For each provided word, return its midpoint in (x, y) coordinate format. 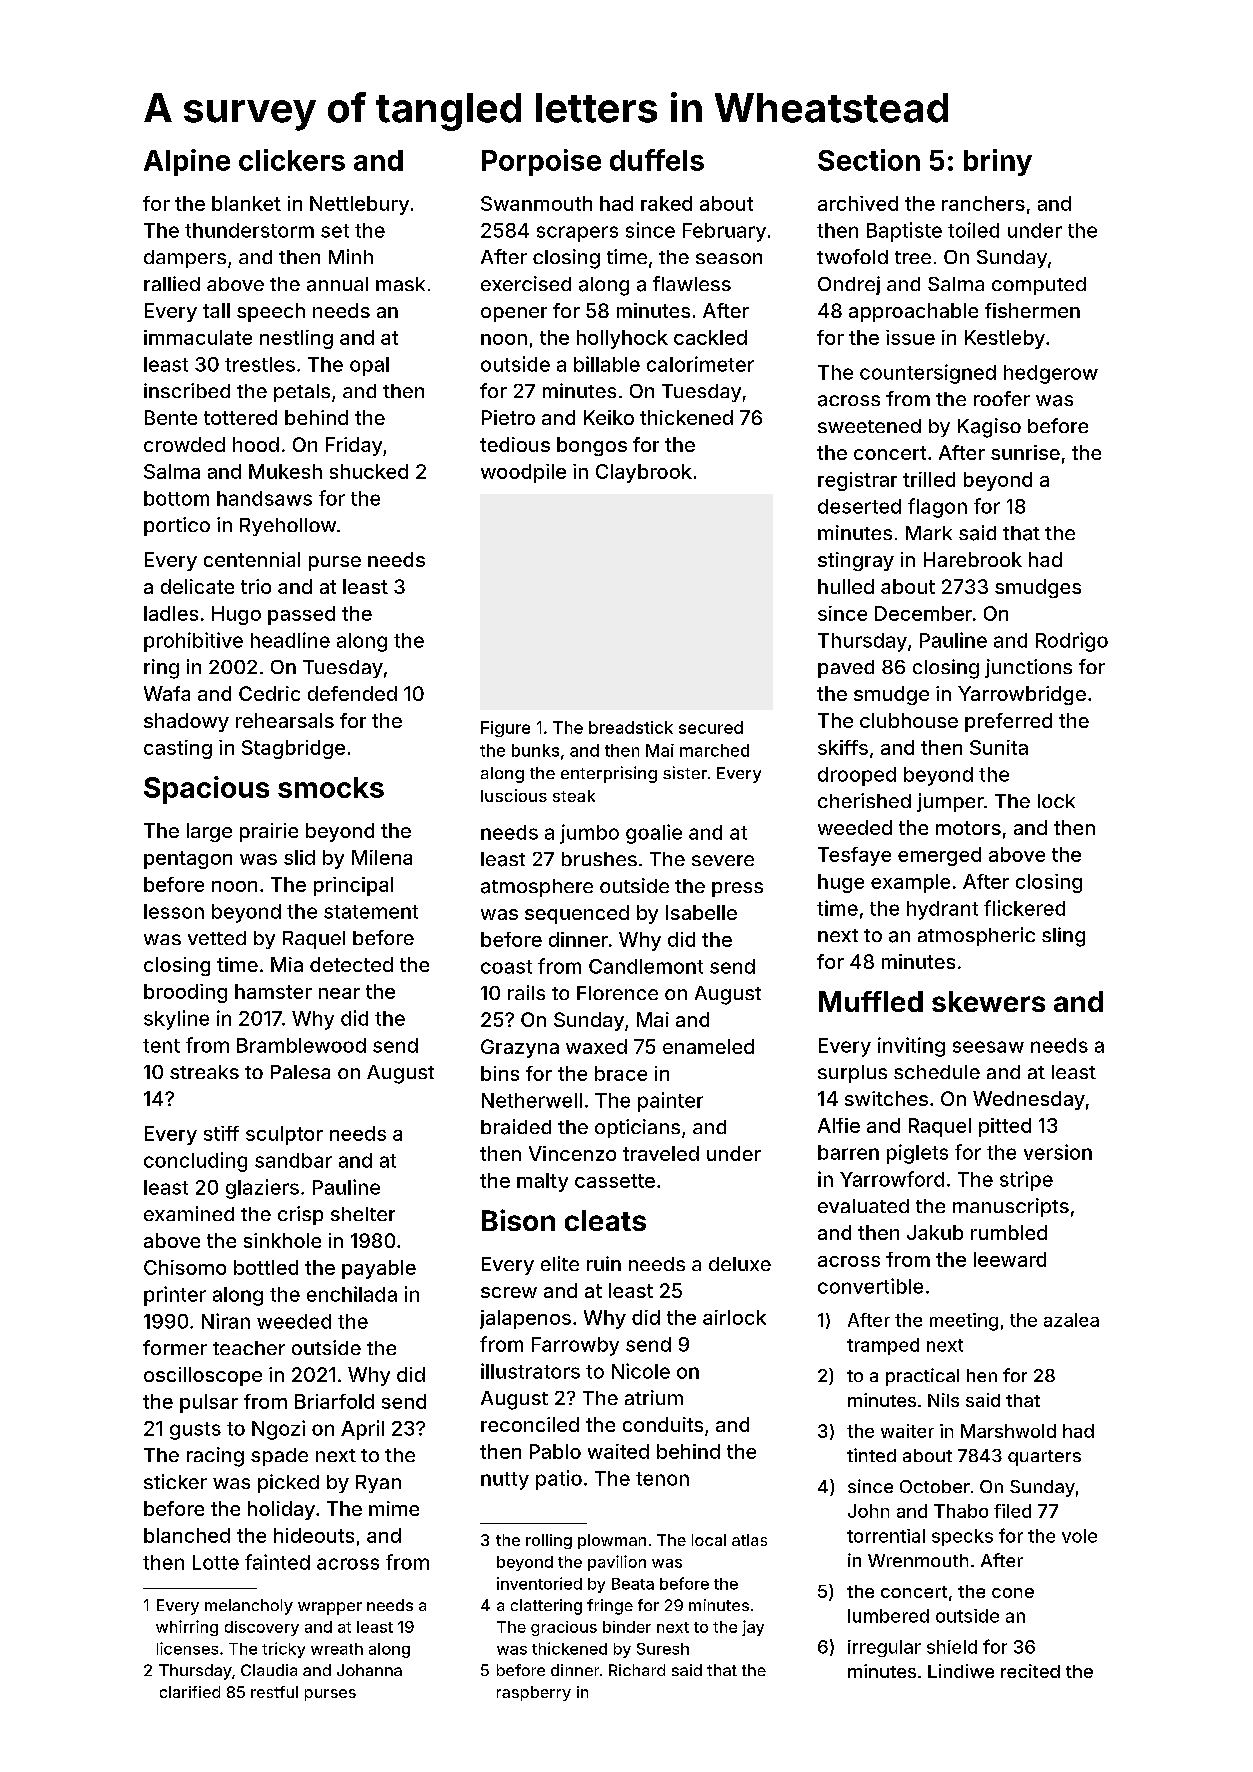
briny (998, 162)
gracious (564, 1628)
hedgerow (1051, 374)
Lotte (216, 1562)
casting (178, 749)
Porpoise (541, 162)
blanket (246, 203)
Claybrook (644, 473)
